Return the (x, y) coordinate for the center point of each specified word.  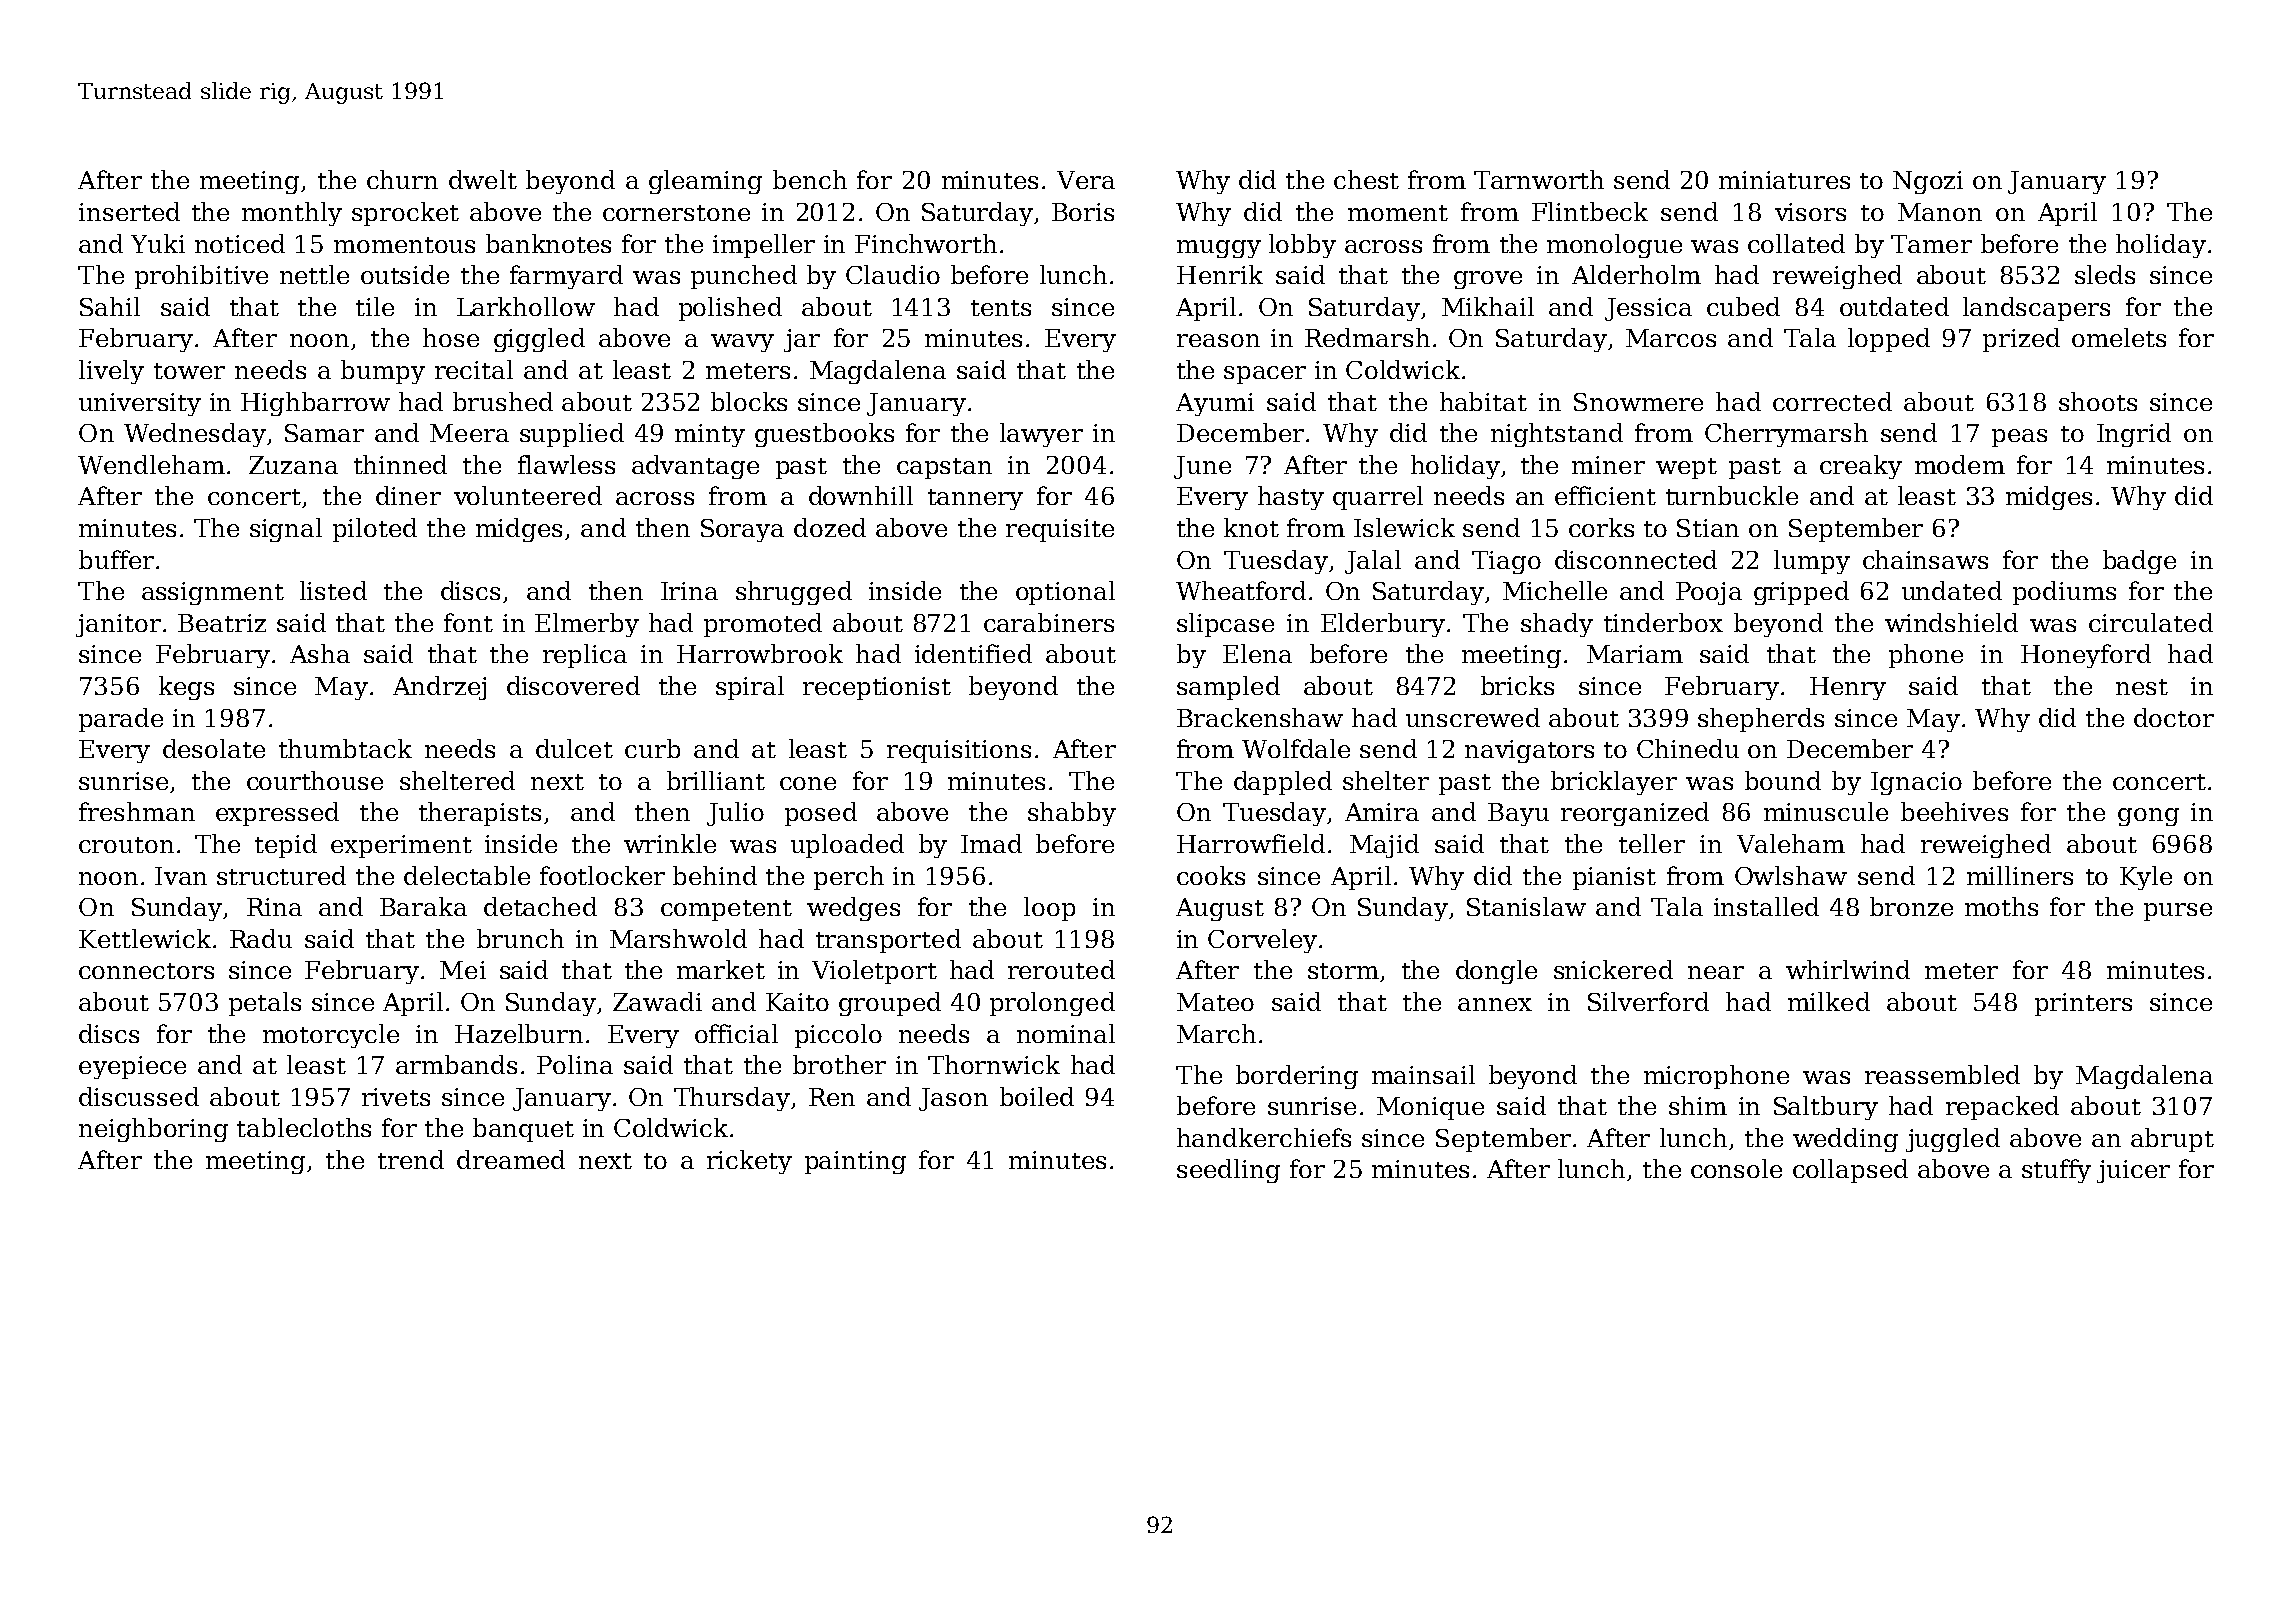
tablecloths (304, 1127)
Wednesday (195, 435)
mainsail (1423, 1074)
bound (1783, 780)
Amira (1382, 812)
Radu (261, 938)
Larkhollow (526, 306)
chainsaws (1925, 559)
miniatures (1784, 180)
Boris (1083, 212)
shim (1698, 1105)
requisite (1060, 530)
